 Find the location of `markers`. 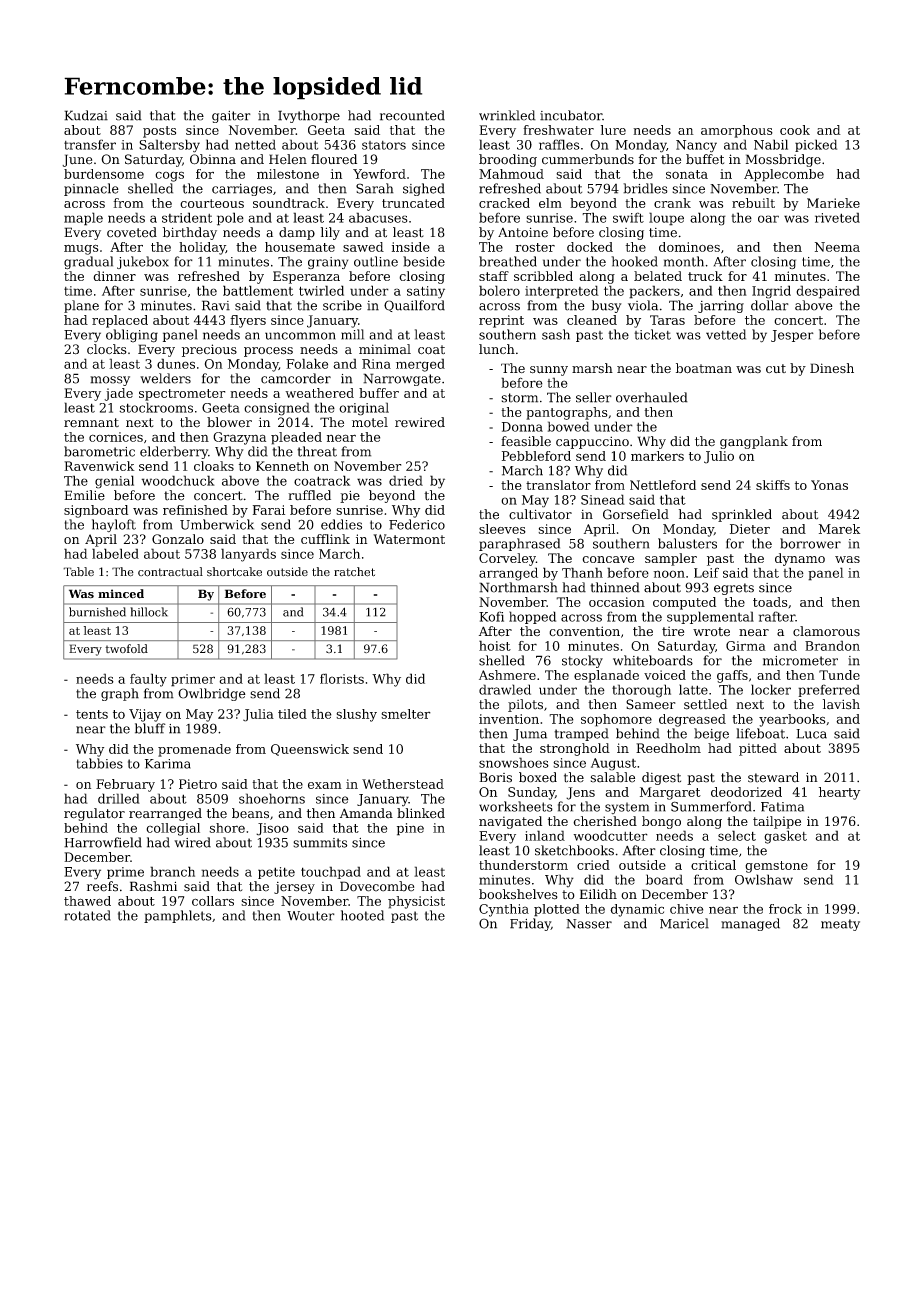

markers is located at coordinates (657, 456).
